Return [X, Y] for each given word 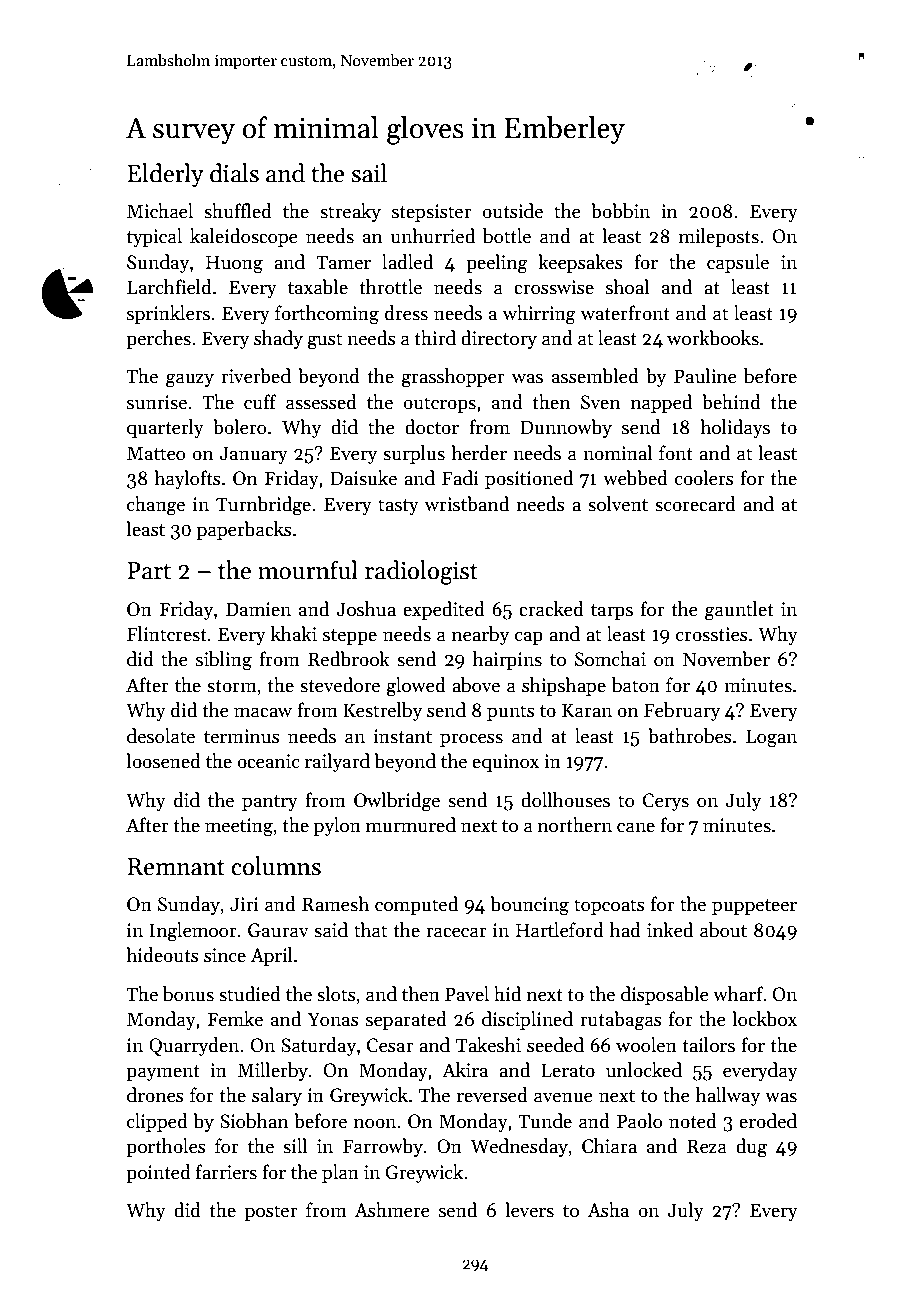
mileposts [719, 237]
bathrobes [690, 736]
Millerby [273, 1071]
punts [511, 713]
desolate [161, 736]
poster [271, 1213]
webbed [635, 478]
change [156, 506]
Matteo [156, 453]
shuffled [238, 211]
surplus [414, 454]
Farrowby [383, 1147]
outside [512, 211]
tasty [398, 507]
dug [751, 1148]
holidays [735, 428]
